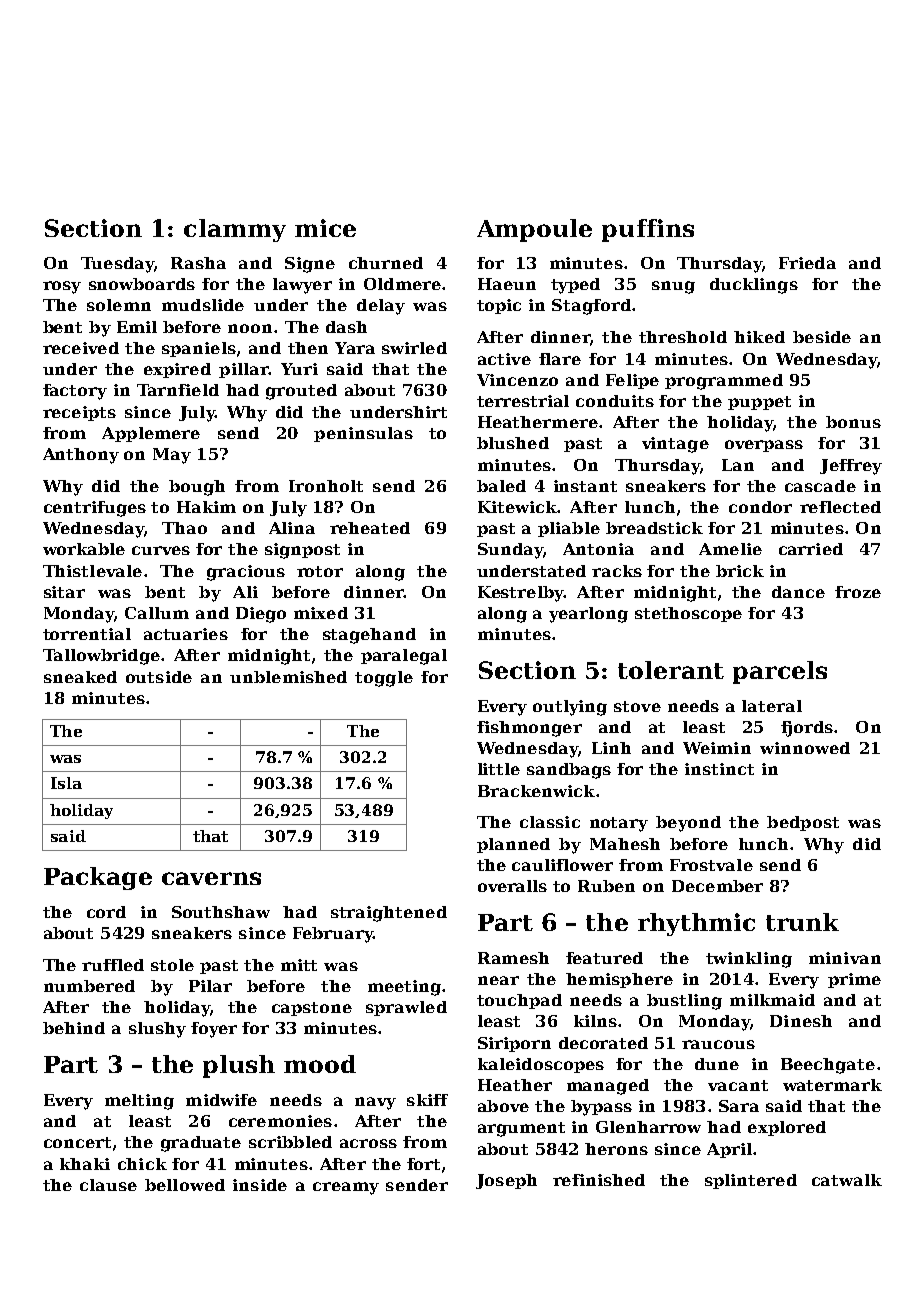 This document has height=1308, width=924. I want to click on Yara, so click(355, 348).
